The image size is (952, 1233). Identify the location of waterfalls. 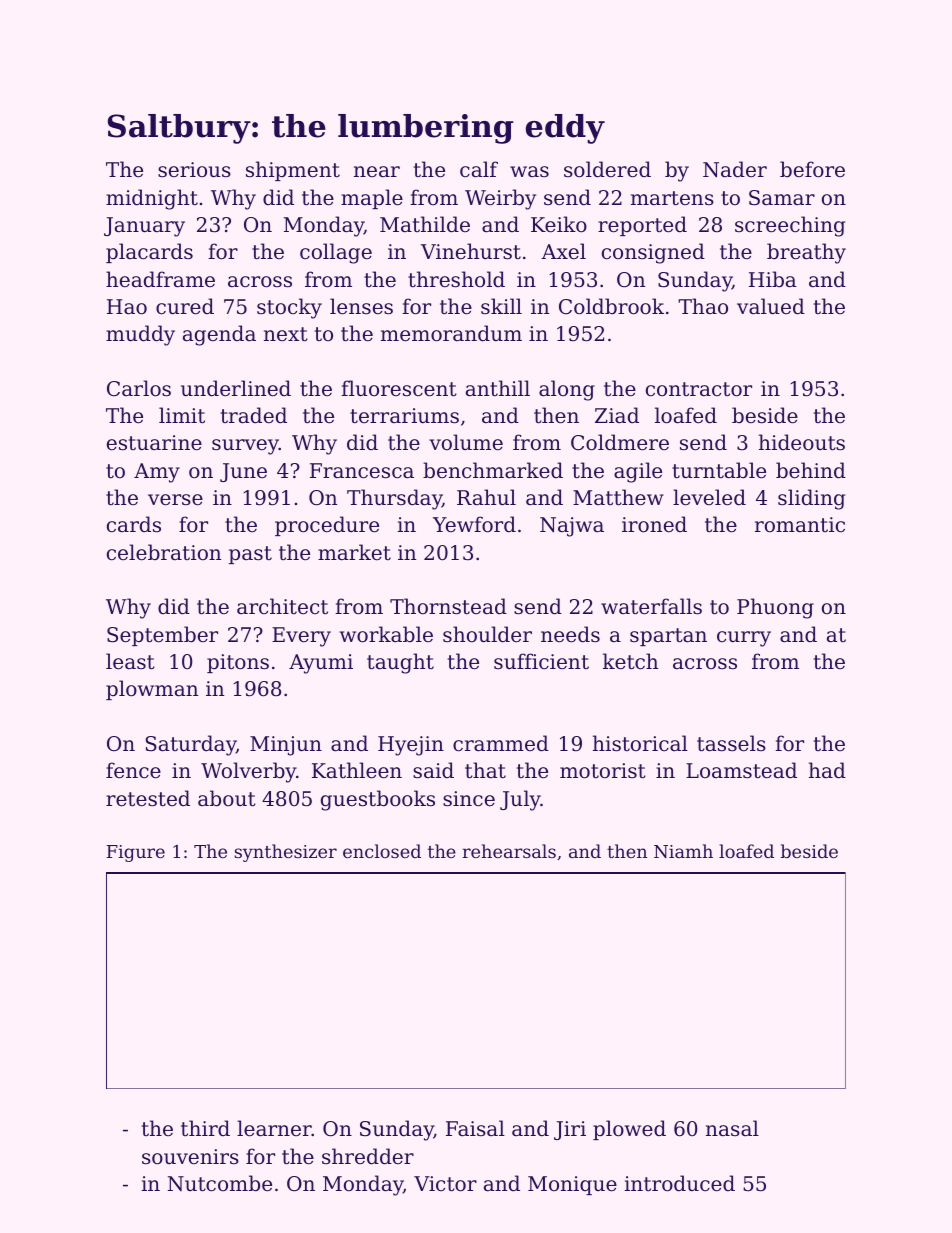
(651, 606).
